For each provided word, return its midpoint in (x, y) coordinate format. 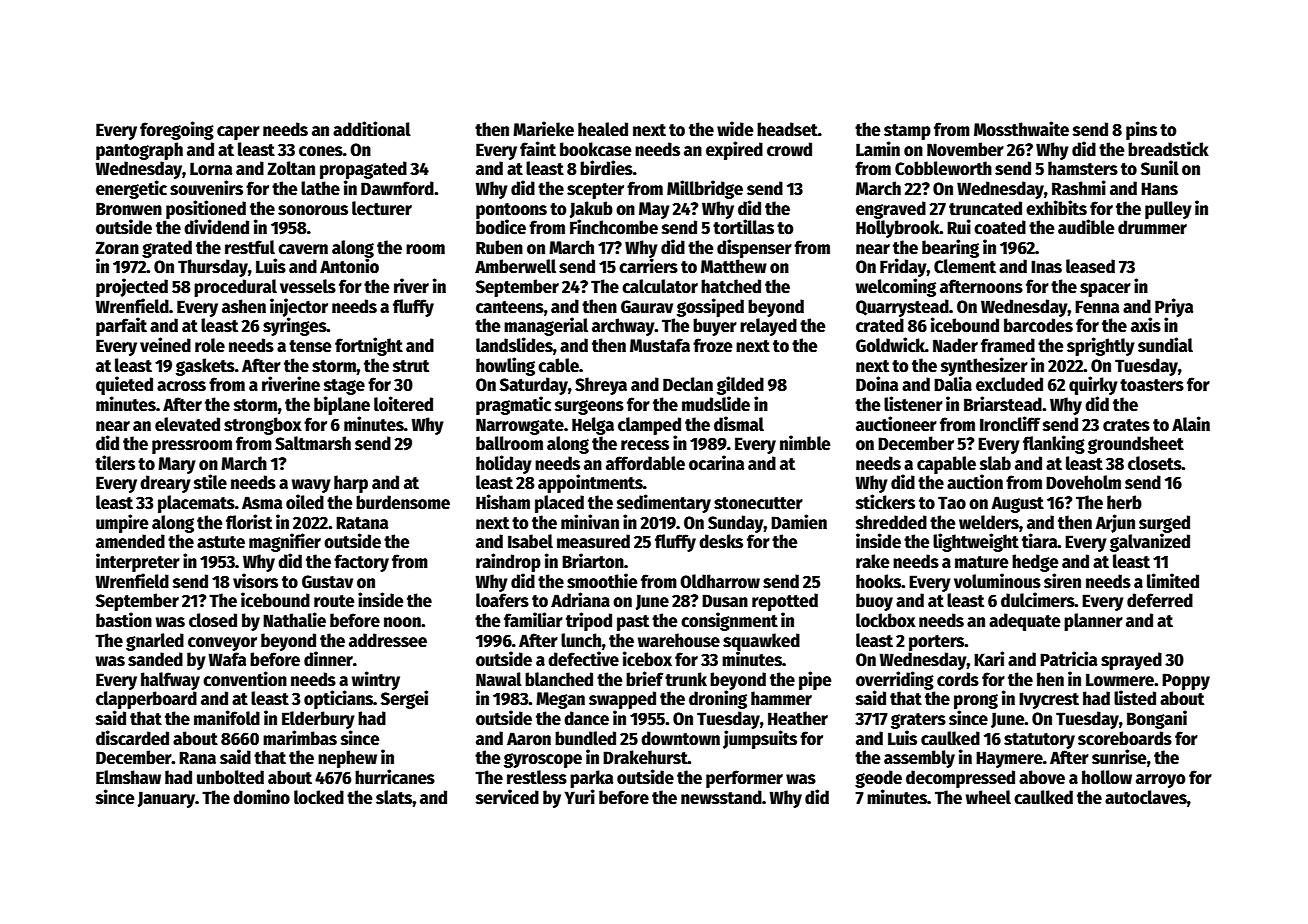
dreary (165, 484)
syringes (295, 326)
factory (361, 563)
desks (721, 541)
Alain (1191, 424)
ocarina (716, 463)
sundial (1165, 345)
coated (1000, 227)
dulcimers (1038, 600)
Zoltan (291, 168)
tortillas (743, 227)
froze (712, 345)
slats (394, 797)
